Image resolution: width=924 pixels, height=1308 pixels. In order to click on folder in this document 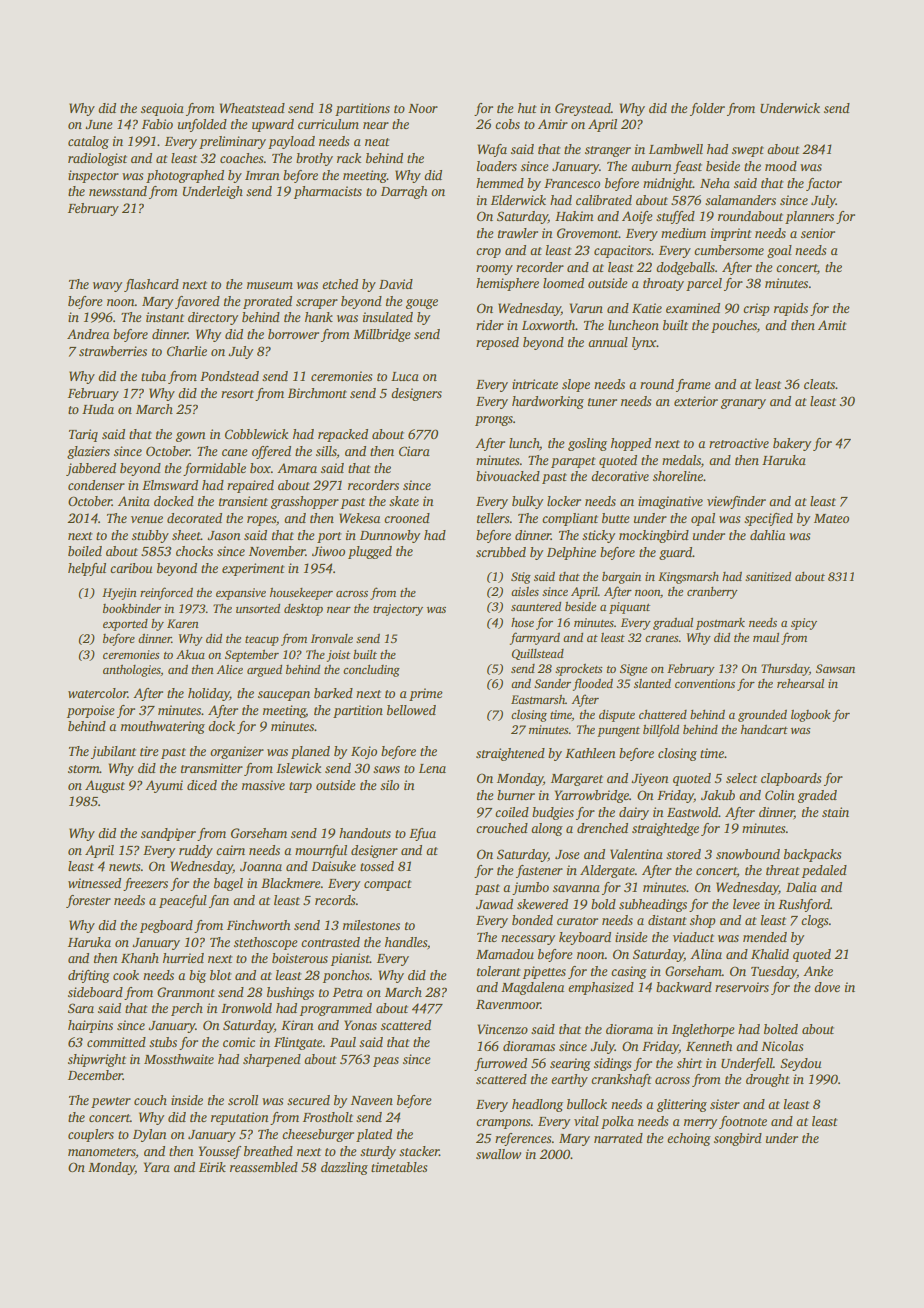, I will do `click(707, 109)`.
